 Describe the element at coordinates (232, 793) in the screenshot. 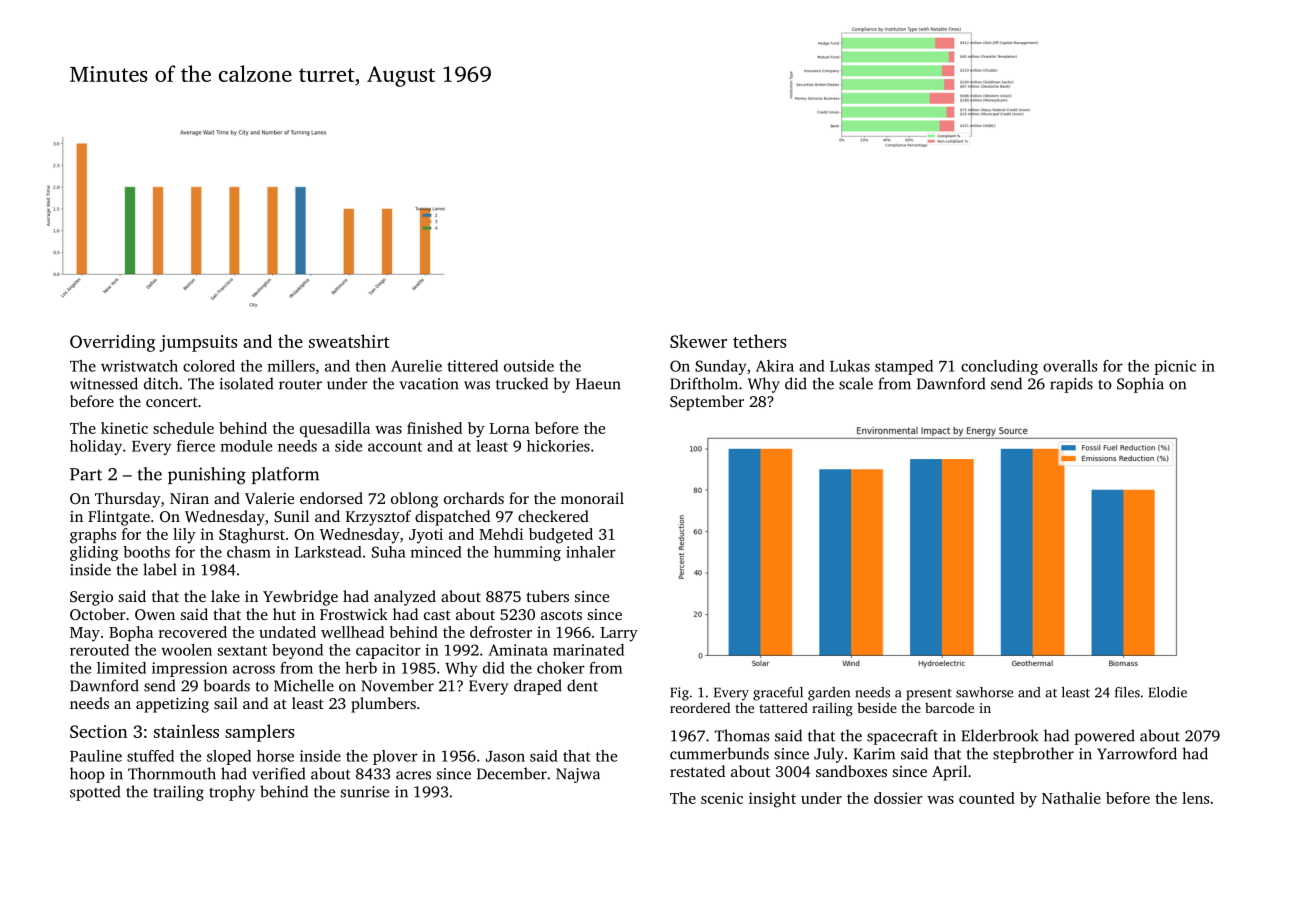

I see `trophy` at that location.
